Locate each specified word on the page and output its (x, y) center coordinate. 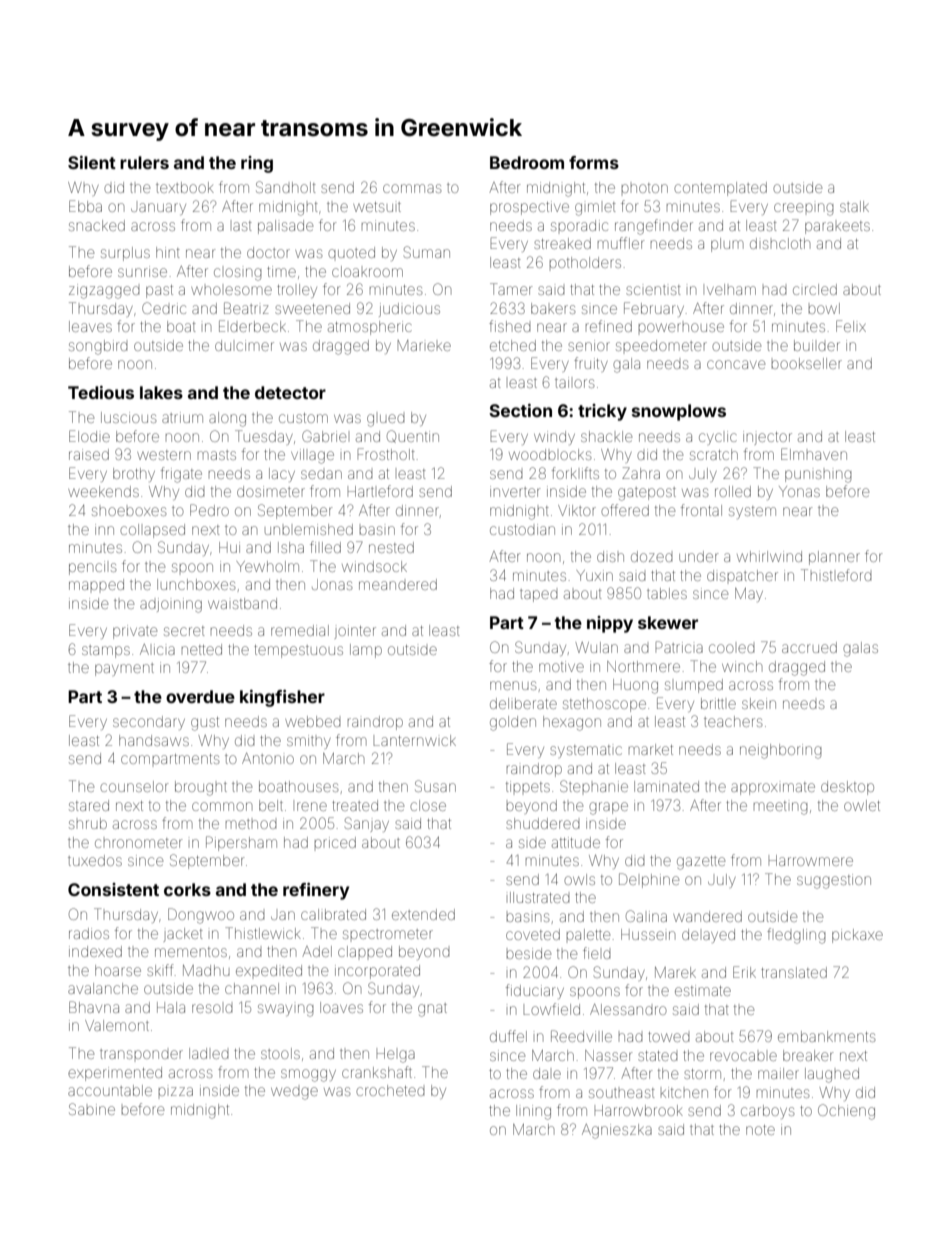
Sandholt (286, 187)
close (428, 805)
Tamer (511, 289)
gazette (701, 863)
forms (594, 162)
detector (290, 392)
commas (412, 188)
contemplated (720, 189)
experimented (115, 1074)
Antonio (268, 758)
